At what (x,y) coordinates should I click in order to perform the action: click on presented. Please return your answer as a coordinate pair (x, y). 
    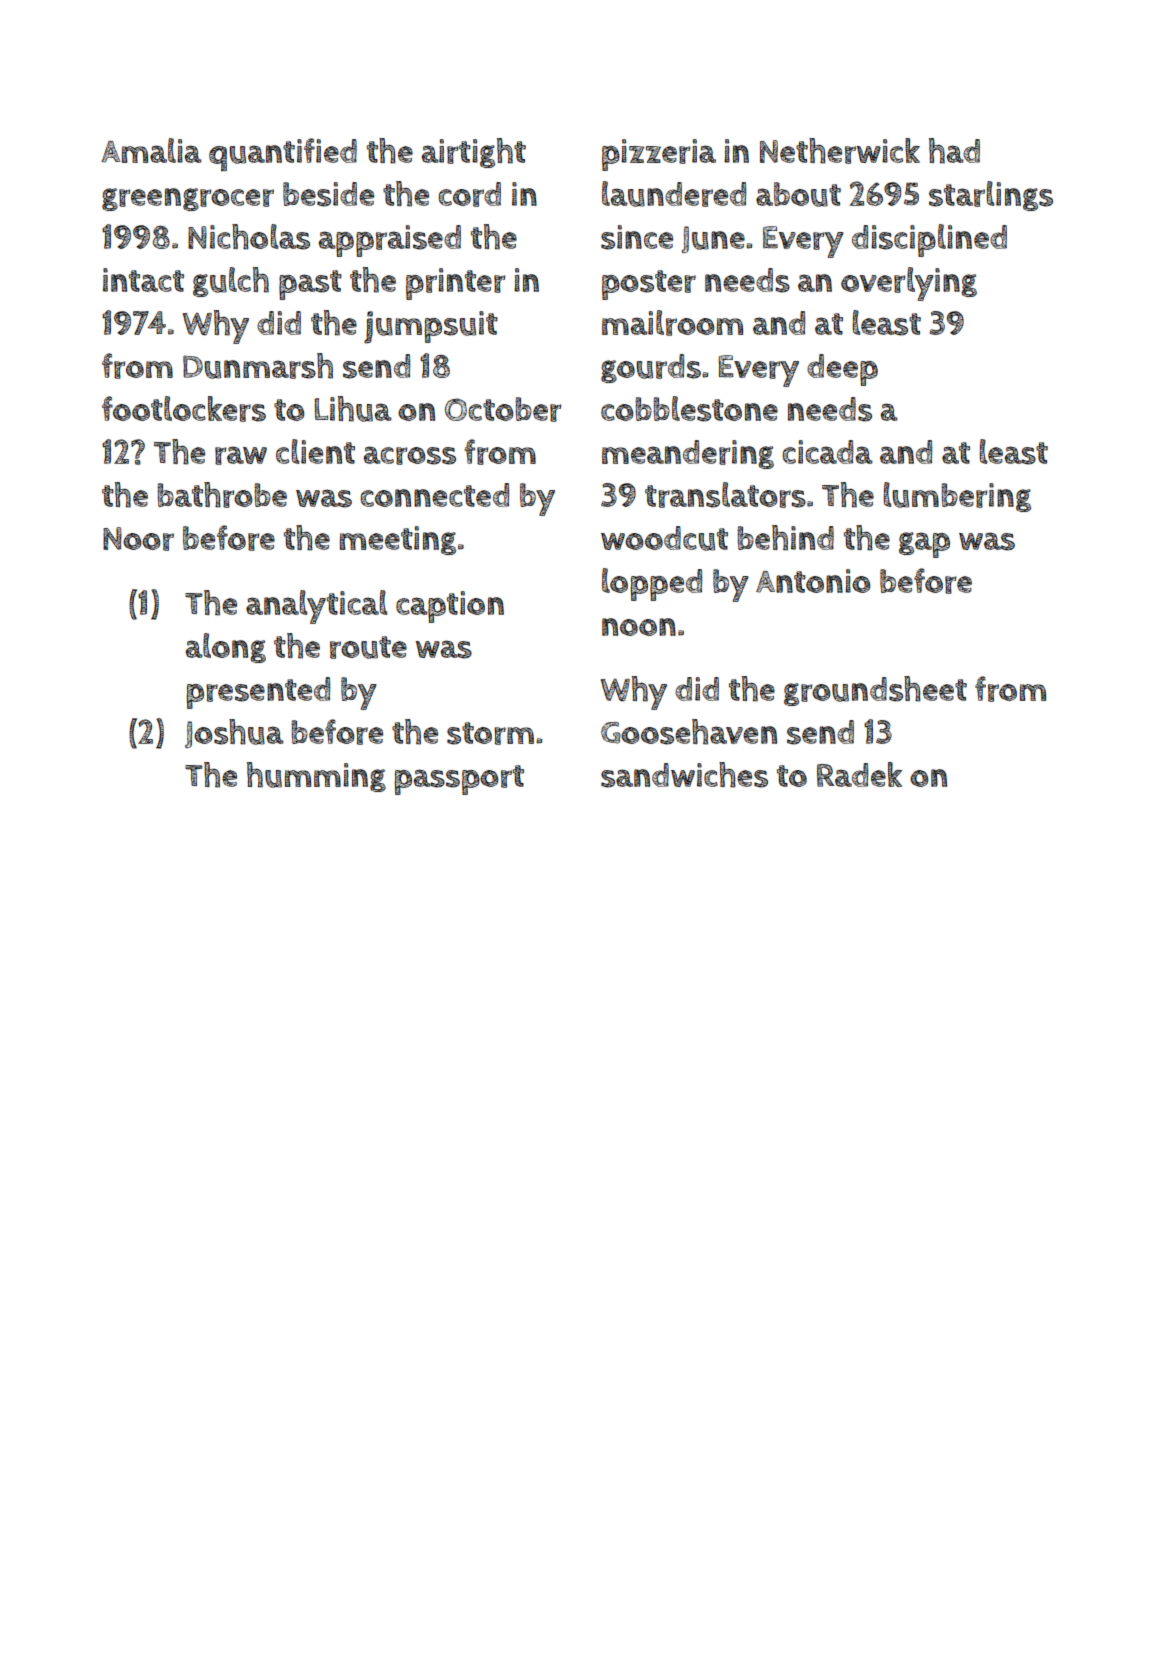
    Looking at the image, I should click on (258, 693).
